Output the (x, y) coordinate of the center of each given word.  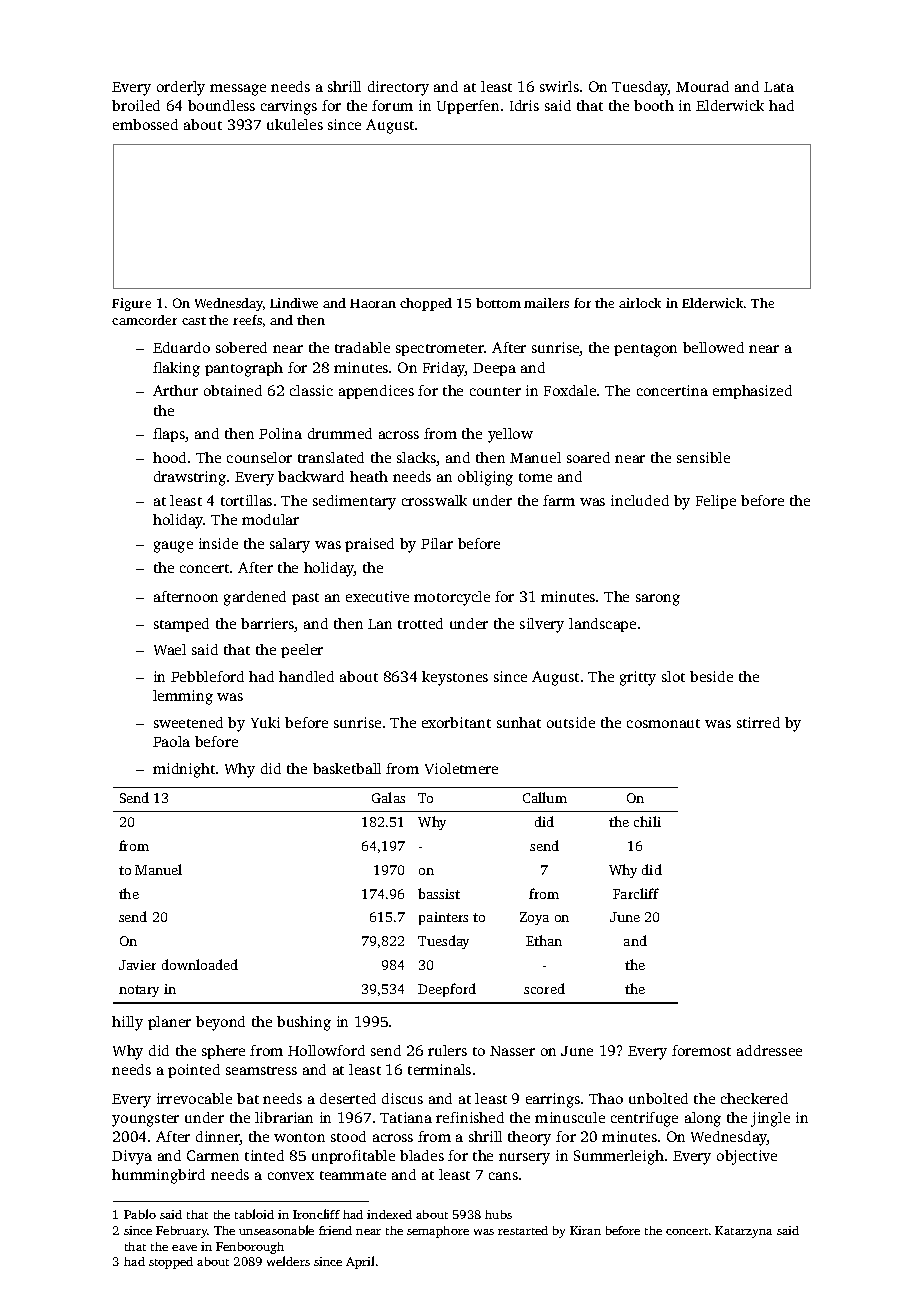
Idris (524, 105)
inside (218, 543)
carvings (289, 107)
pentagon (645, 350)
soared (588, 457)
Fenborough (250, 1248)
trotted (420, 623)
